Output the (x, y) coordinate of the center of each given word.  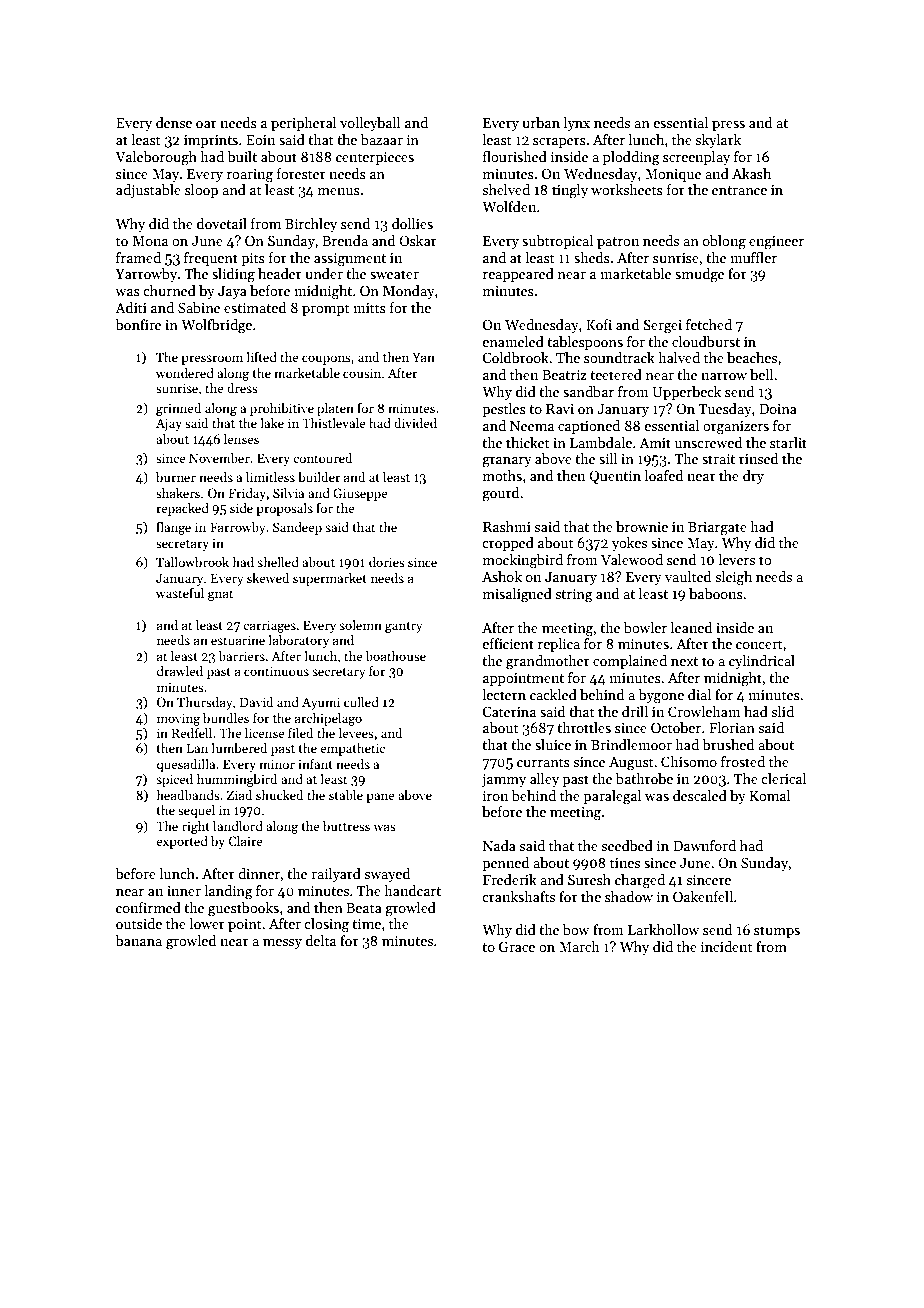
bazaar (382, 139)
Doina (778, 409)
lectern (504, 694)
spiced (174, 780)
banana (138, 940)
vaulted (688, 576)
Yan (423, 357)
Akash (751, 173)
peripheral (303, 124)
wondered (185, 373)
